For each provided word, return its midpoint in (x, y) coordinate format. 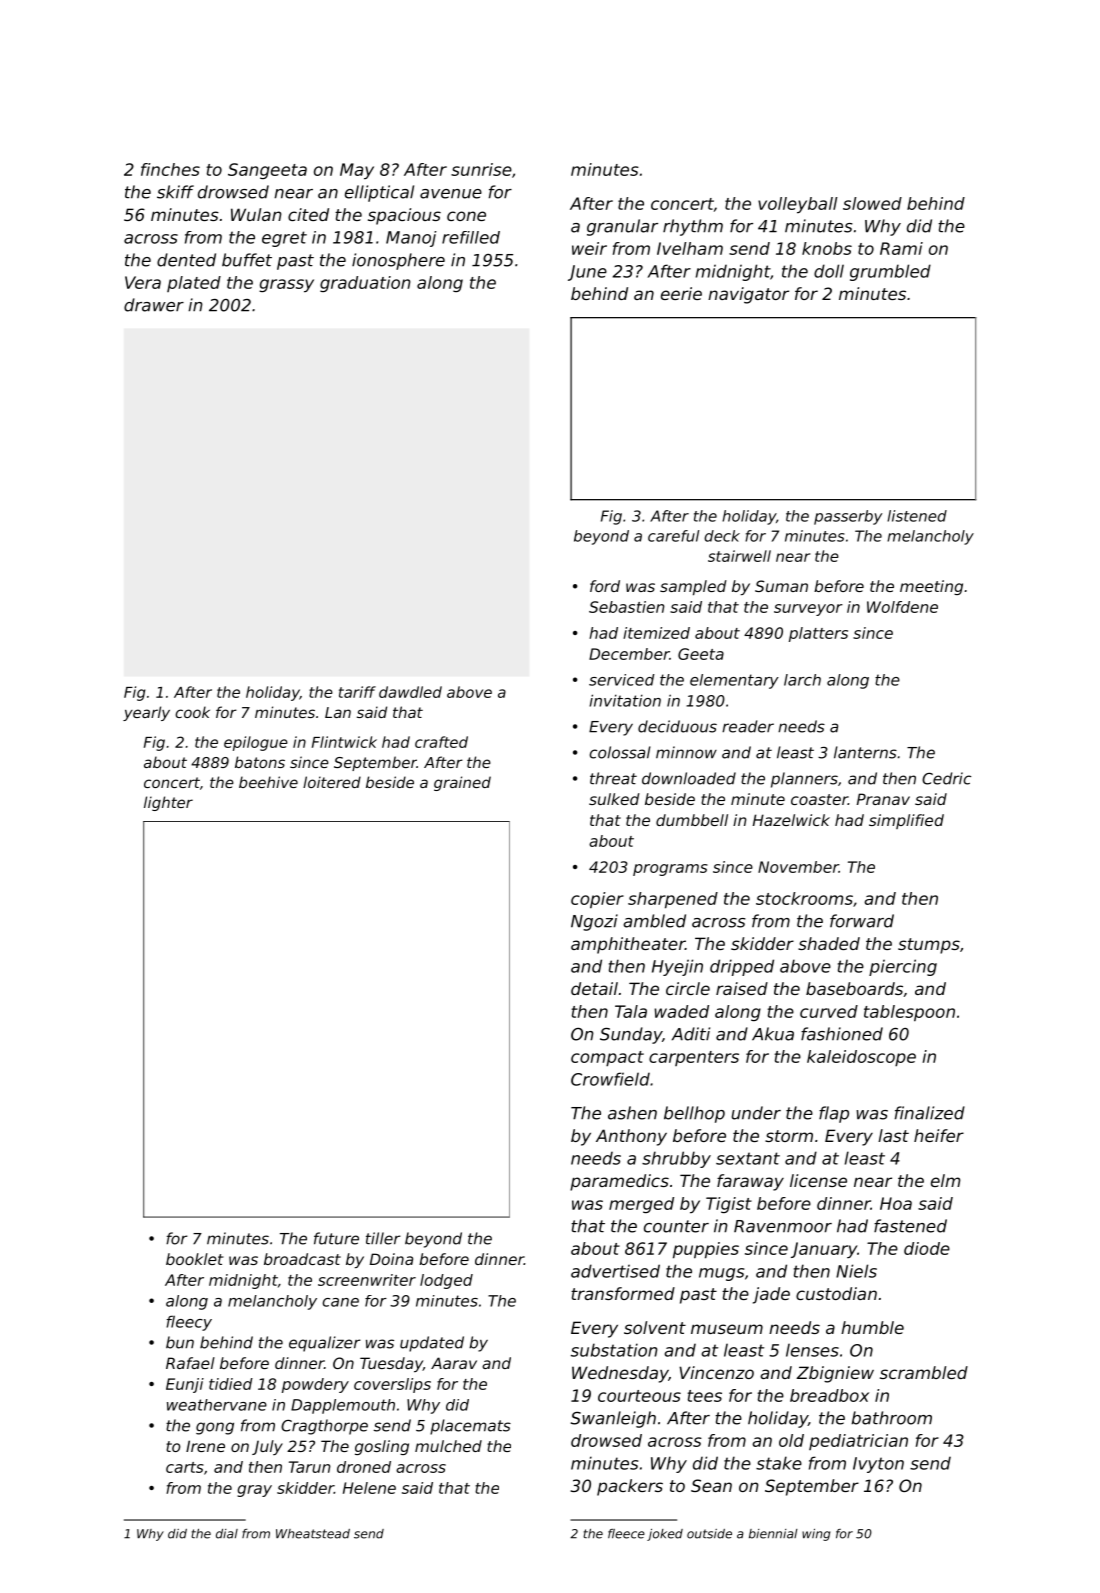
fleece (626, 1534)
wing (816, 1535)
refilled (471, 237)
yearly (146, 713)
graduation (365, 284)
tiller (383, 1238)
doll (829, 271)
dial (227, 1534)
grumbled (890, 272)
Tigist (729, 1205)
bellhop (694, 1114)
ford (605, 586)
